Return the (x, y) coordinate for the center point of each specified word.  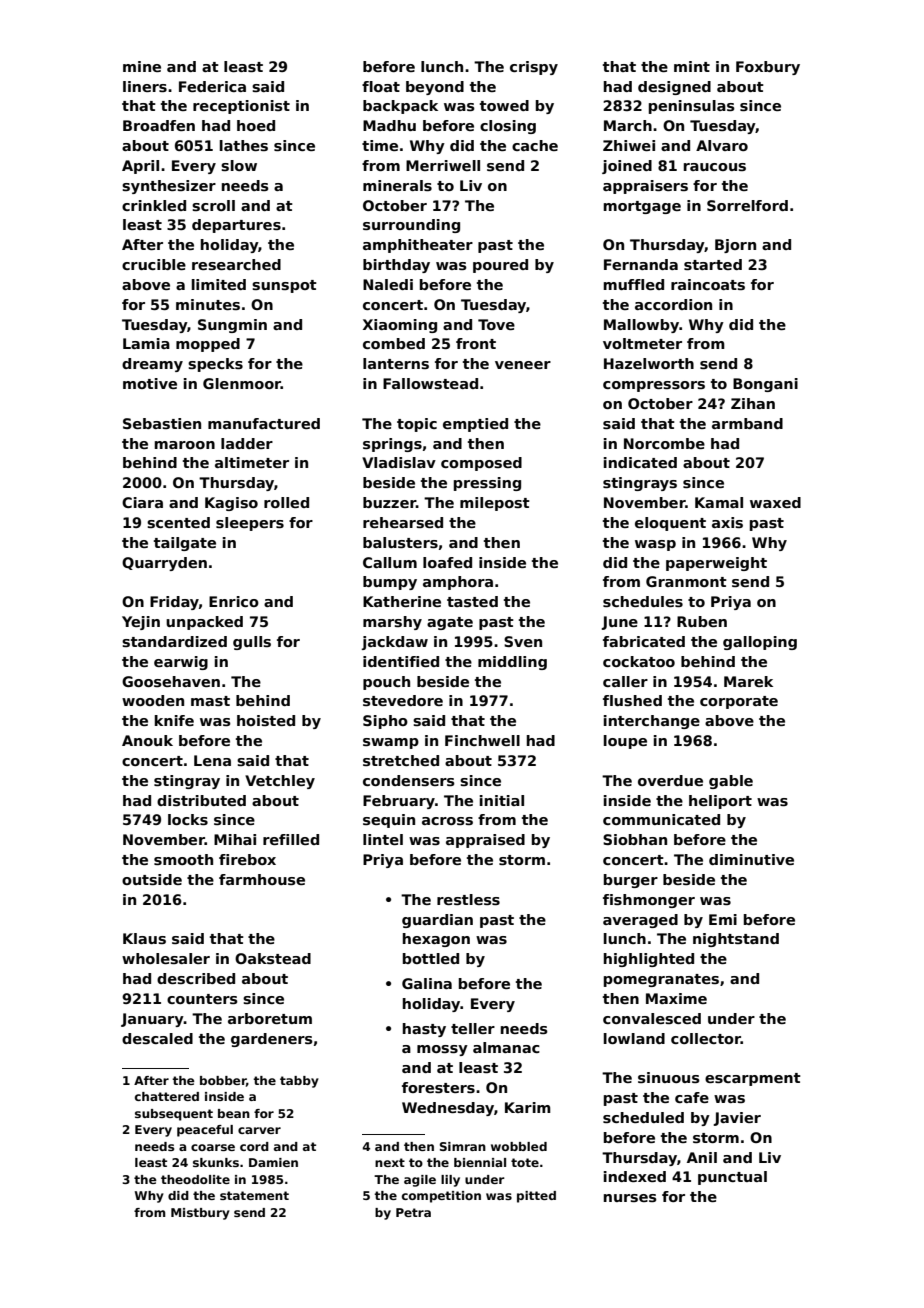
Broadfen (159, 125)
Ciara (142, 502)
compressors (654, 386)
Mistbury (200, 1214)
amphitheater (418, 246)
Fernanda (641, 264)
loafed (447, 562)
